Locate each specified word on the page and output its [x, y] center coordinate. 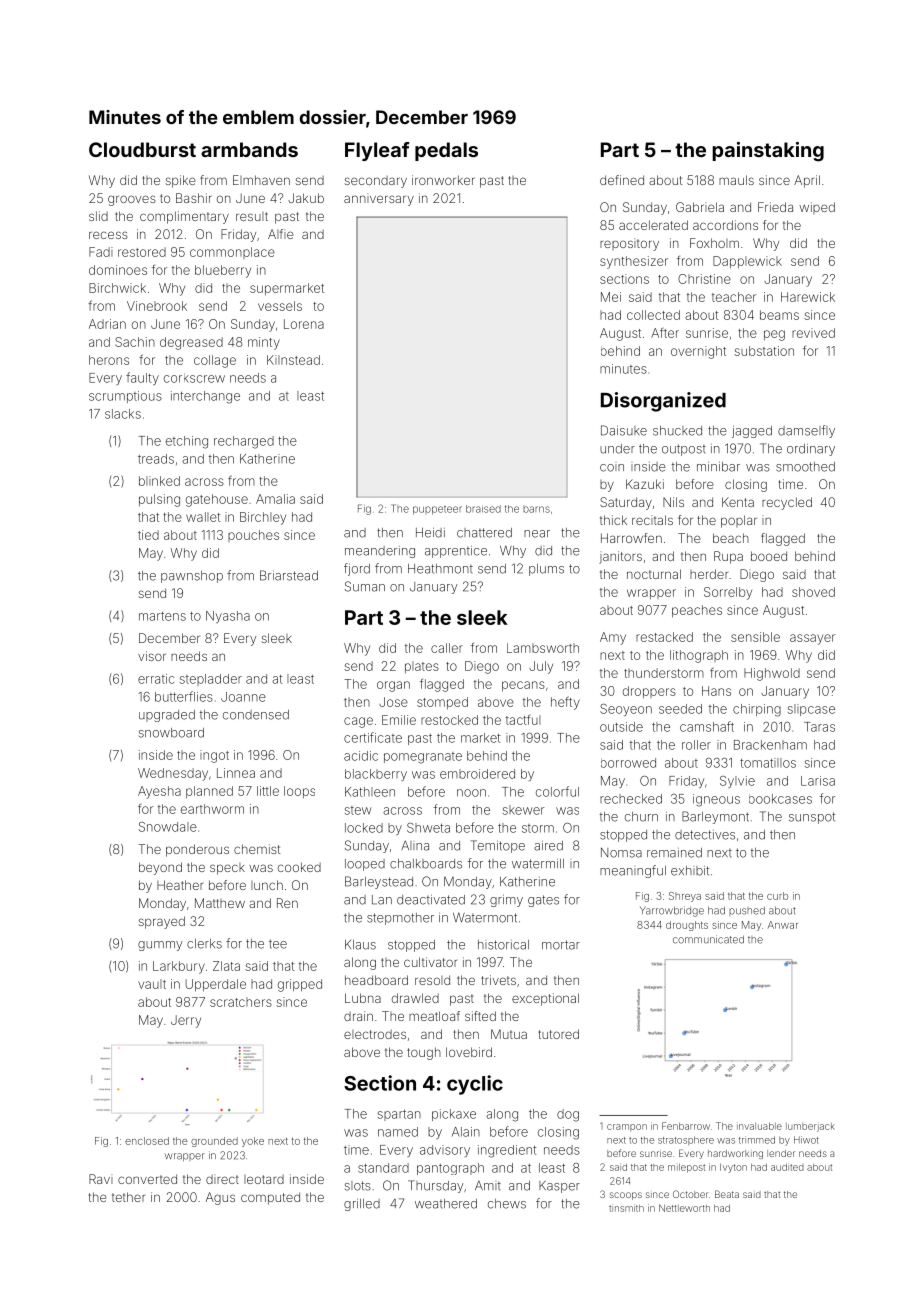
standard [383, 1168]
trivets [498, 980]
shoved [813, 592]
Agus [220, 1198]
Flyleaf [377, 151]
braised [483, 509]
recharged [244, 442]
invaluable [759, 1126]
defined [622, 180]
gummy [160, 946]
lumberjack [810, 1127]
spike [181, 181]
